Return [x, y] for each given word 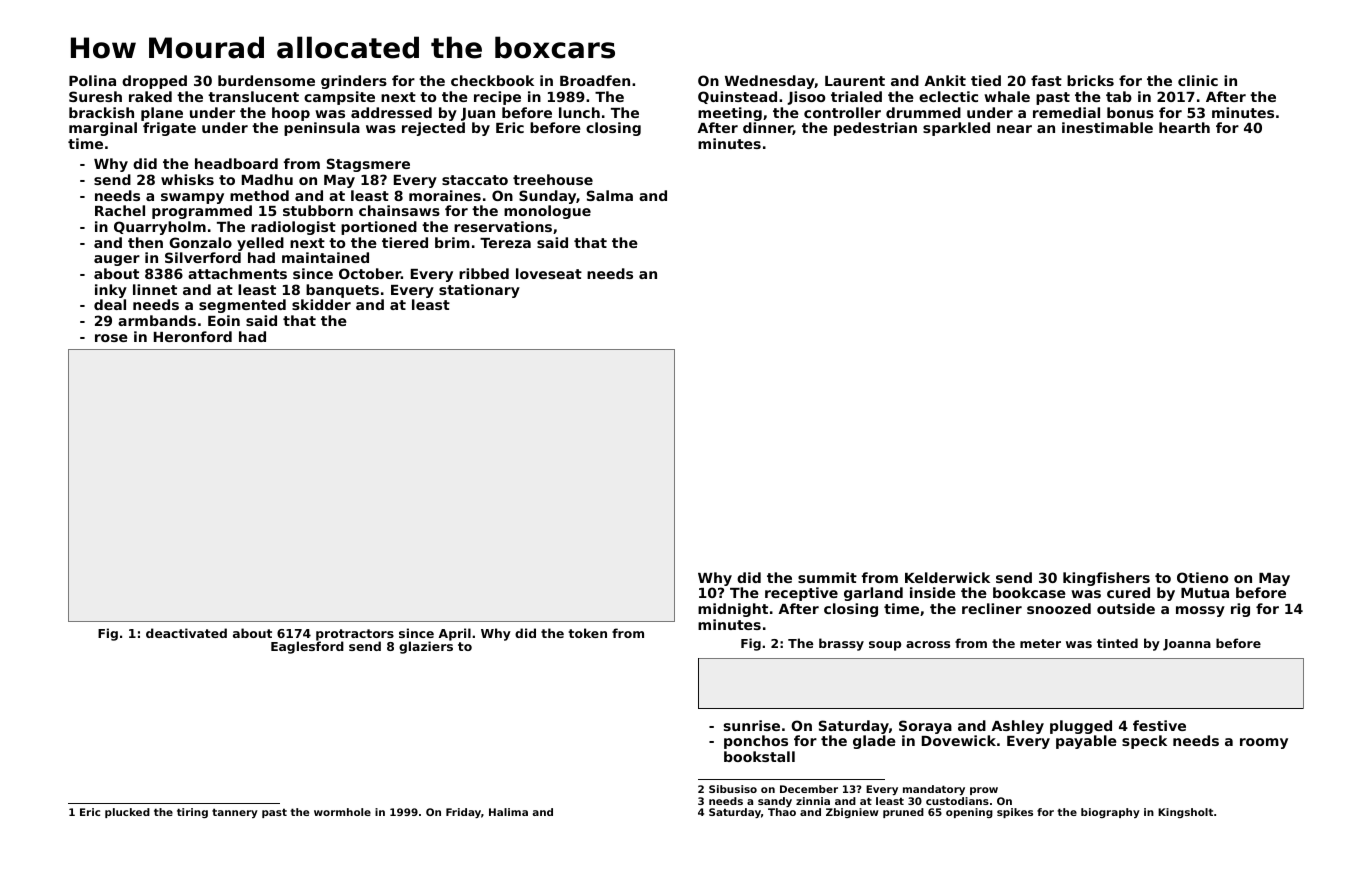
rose [111, 338]
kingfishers [1106, 579]
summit [827, 577]
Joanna [1187, 645]
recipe [497, 98]
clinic [1198, 80]
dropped [154, 82]
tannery [235, 813]
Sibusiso [733, 789]
